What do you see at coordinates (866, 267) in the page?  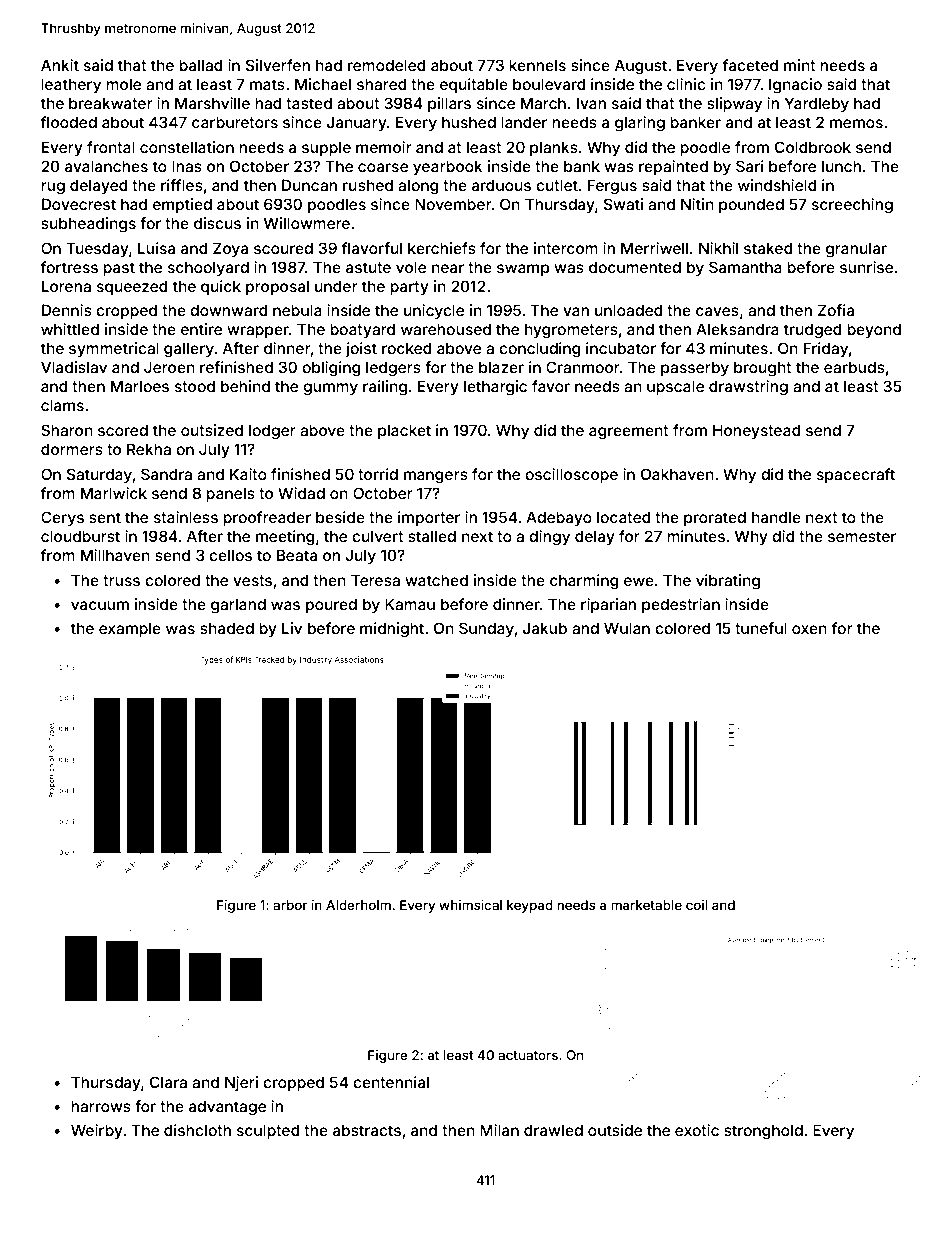 I see `sunrise` at bounding box center [866, 267].
